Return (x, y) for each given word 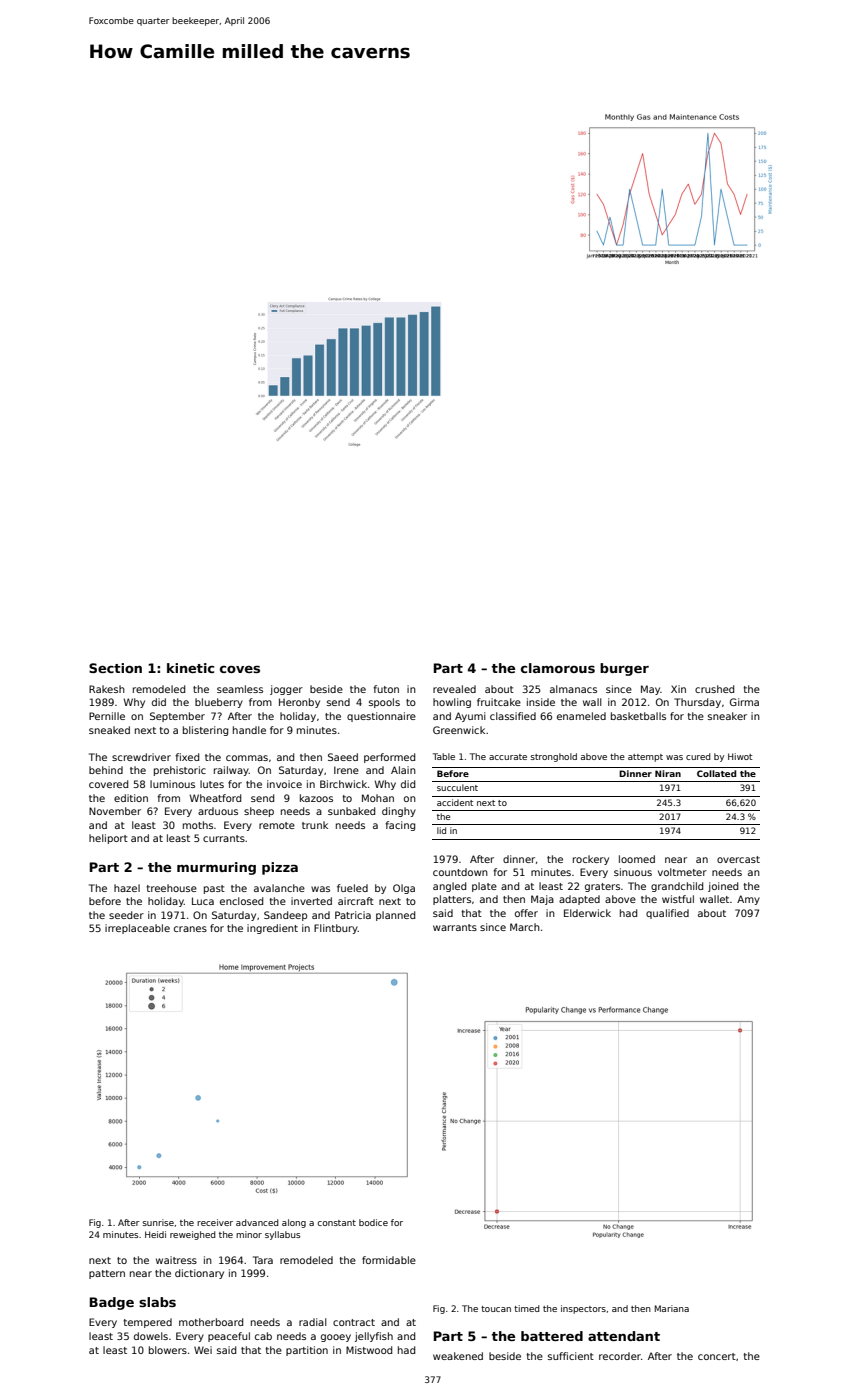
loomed (637, 859)
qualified (667, 914)
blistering (205, 731)
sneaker (727, 716)
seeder (126, 915)
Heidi (155, 1234)
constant (336, 1223)
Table (444, 756)
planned (395, 916)
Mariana (672, 1308)
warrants (455, 927)
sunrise (158, 1222)
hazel (127, 888)
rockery (591, 860)
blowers (168, 1350)
